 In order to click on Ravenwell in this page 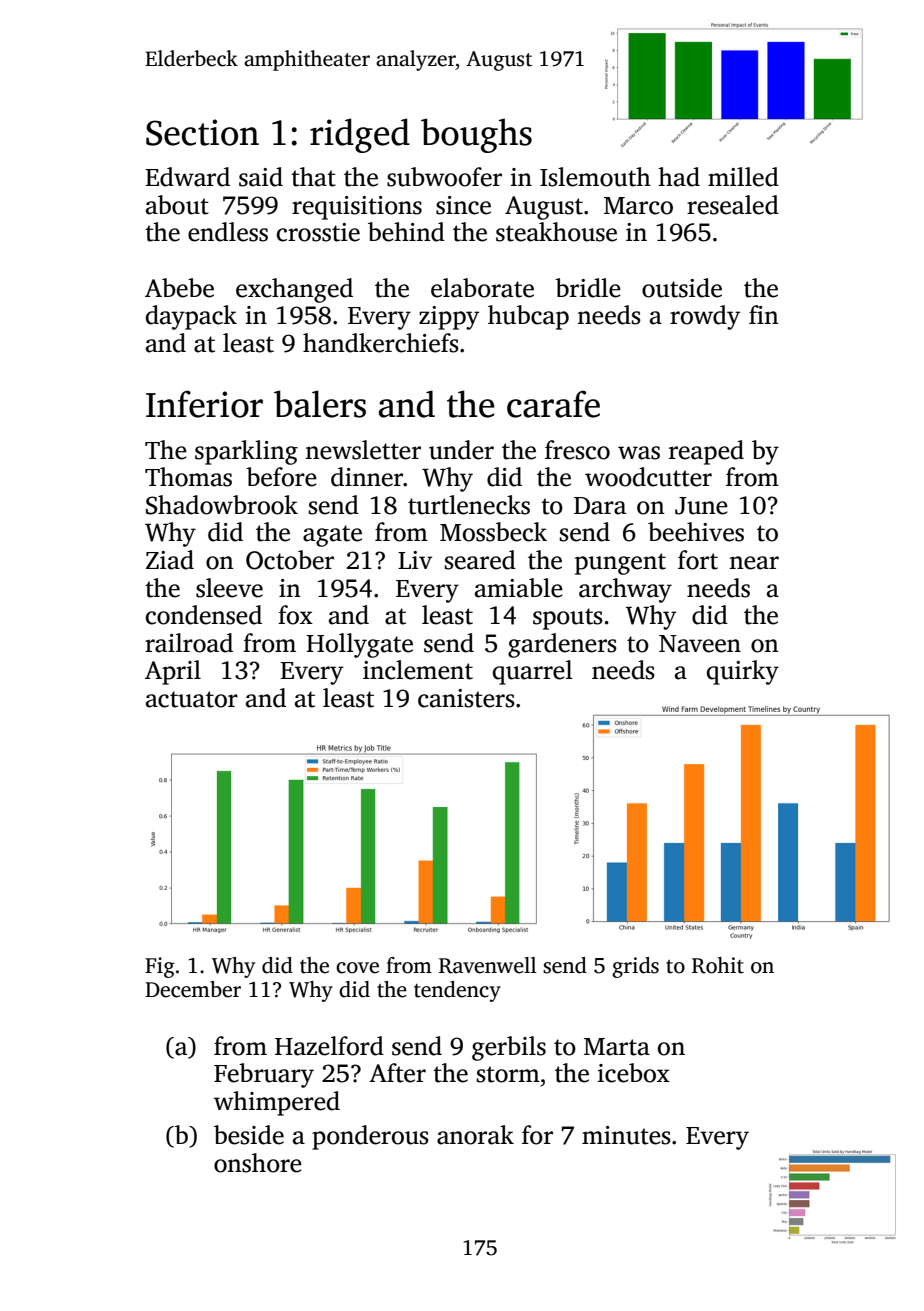, I will do `click(488, 965)`.
